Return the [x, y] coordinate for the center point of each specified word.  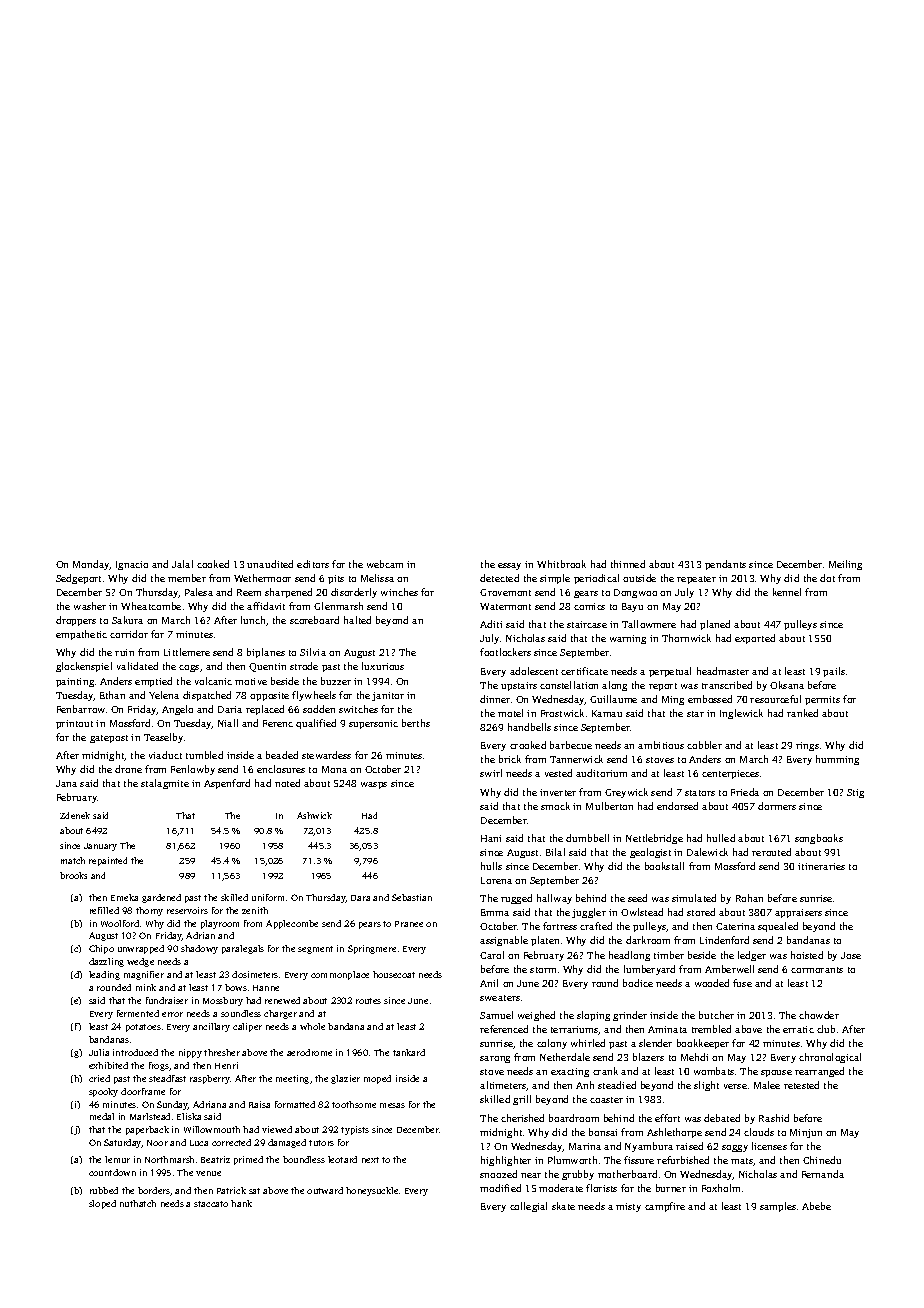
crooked [528, 745]
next [370, 1160]
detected [499, 578]
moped [377, 1079]
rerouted [771, 852]
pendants [725, 565]
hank [241, 1203]
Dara [360, 898]
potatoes [143, 1028]
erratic [798, 1029]
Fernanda [823, 1174]
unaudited [270, 564]
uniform [268, 897]
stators [700, 793]
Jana [66, 783]
